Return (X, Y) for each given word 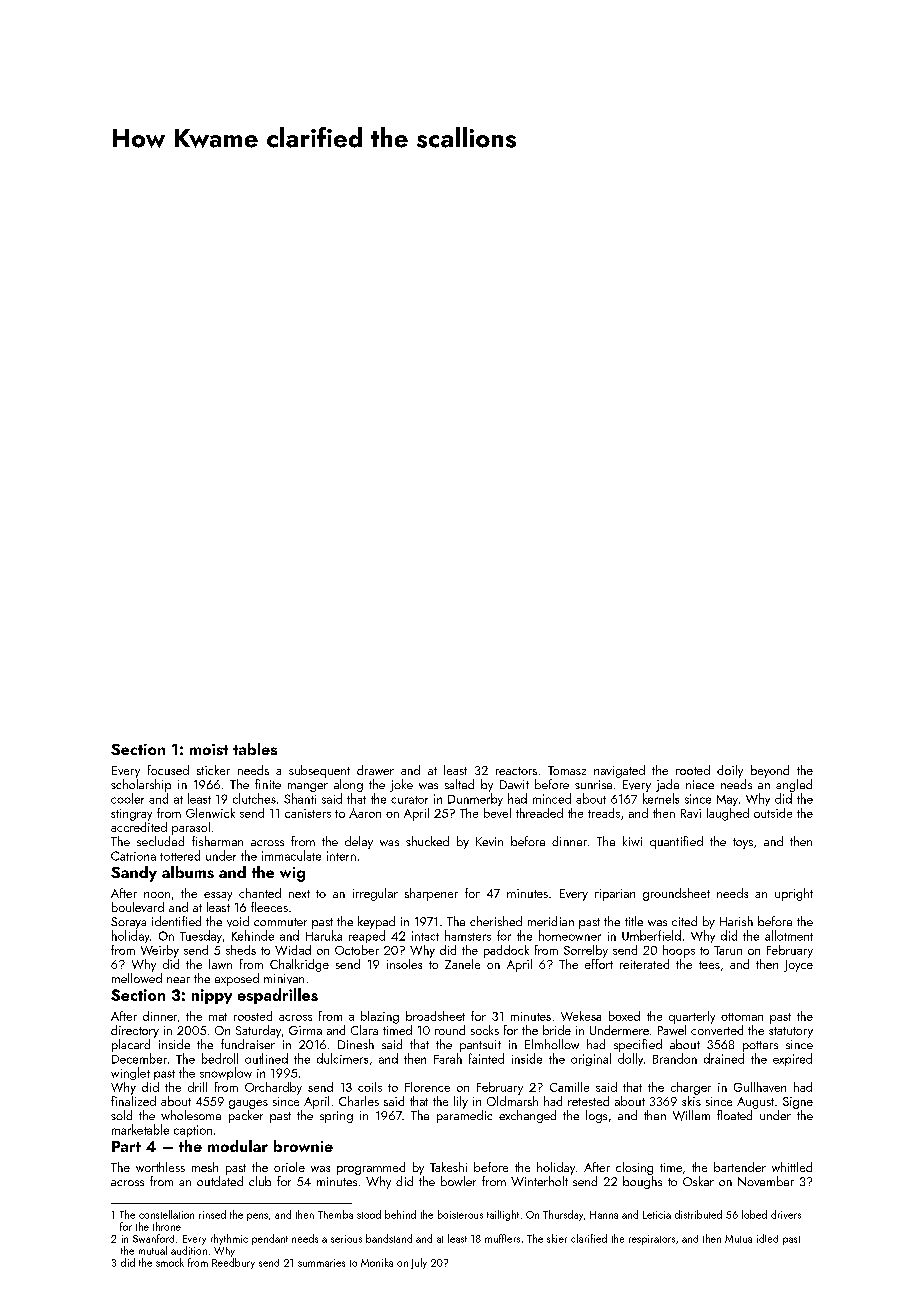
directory (135, 1031)
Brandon (675, 1058)
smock (170, 1262)
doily (730, 771)
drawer (375, 770)
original (591, 1059)
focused (168, 770)
